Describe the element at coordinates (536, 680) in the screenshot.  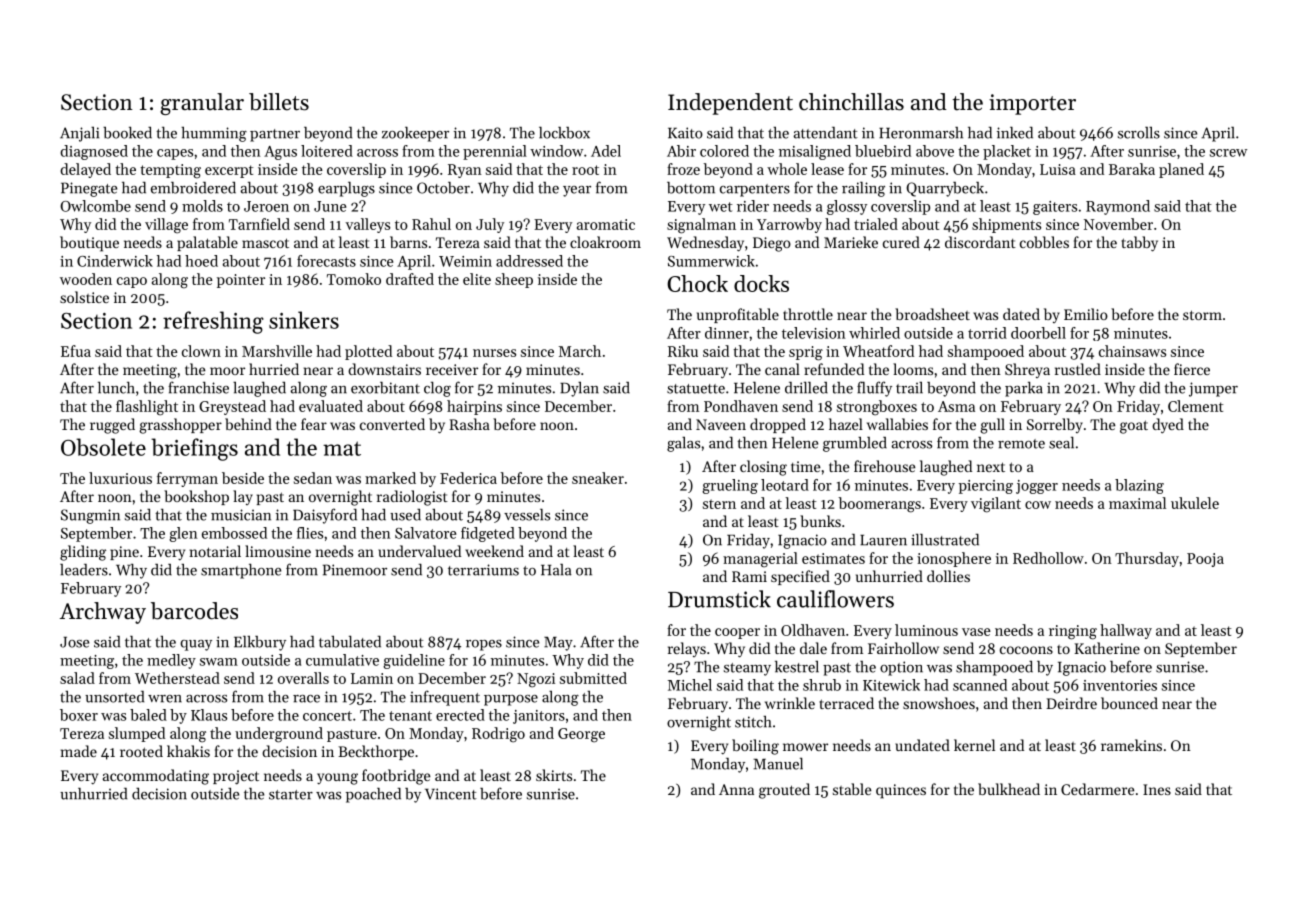
I see `Ngozi` at that location.
